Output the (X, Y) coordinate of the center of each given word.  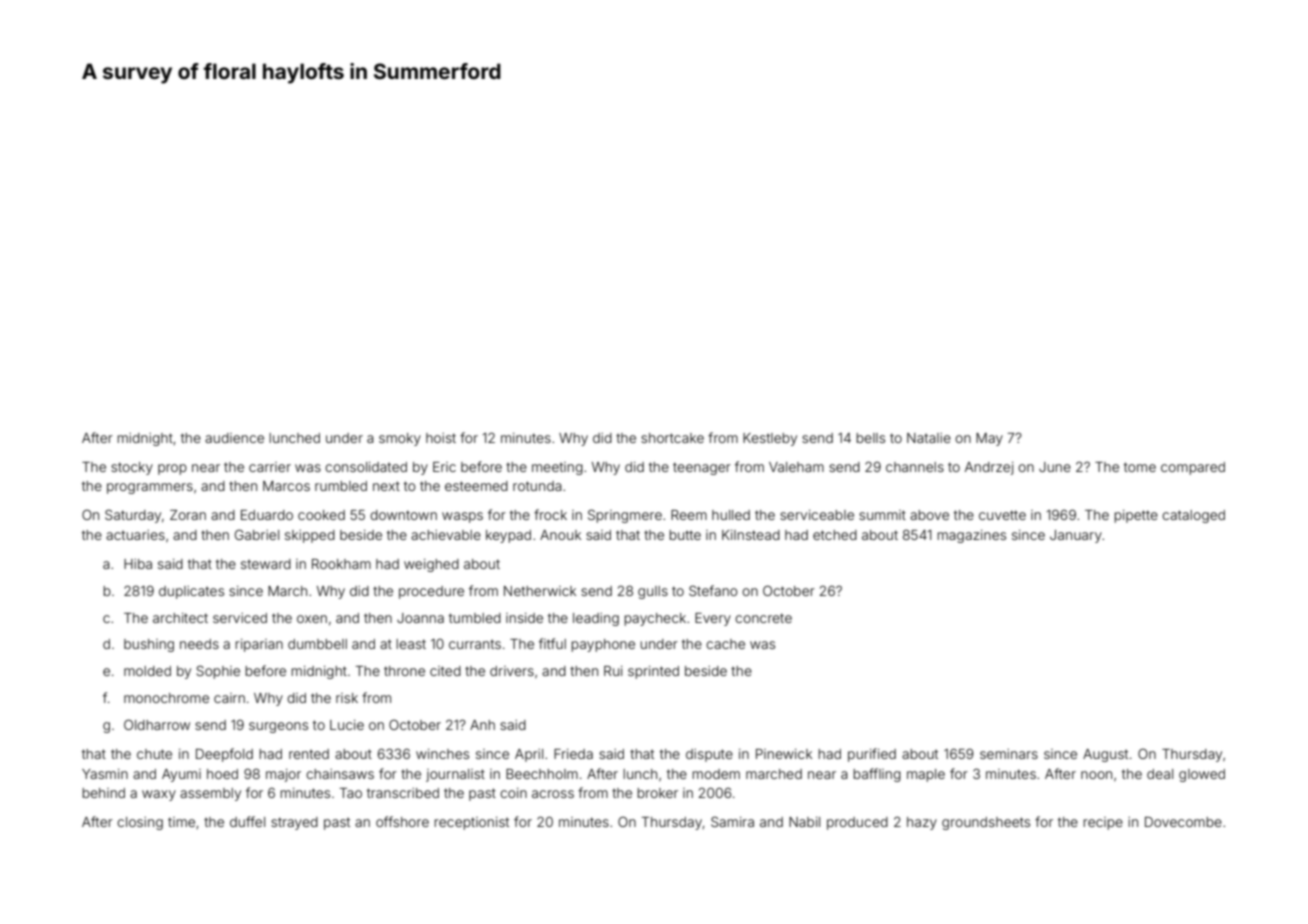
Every (713, 619)
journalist (455, 775)
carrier (270, 467)
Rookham (341, 564)
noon (1096, 775)
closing (140, 823)
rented (309, 754)
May (989, 439)
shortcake (672, 438)
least (411, 644)
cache (725, 644)
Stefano (713, 590)
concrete (763, 618)
